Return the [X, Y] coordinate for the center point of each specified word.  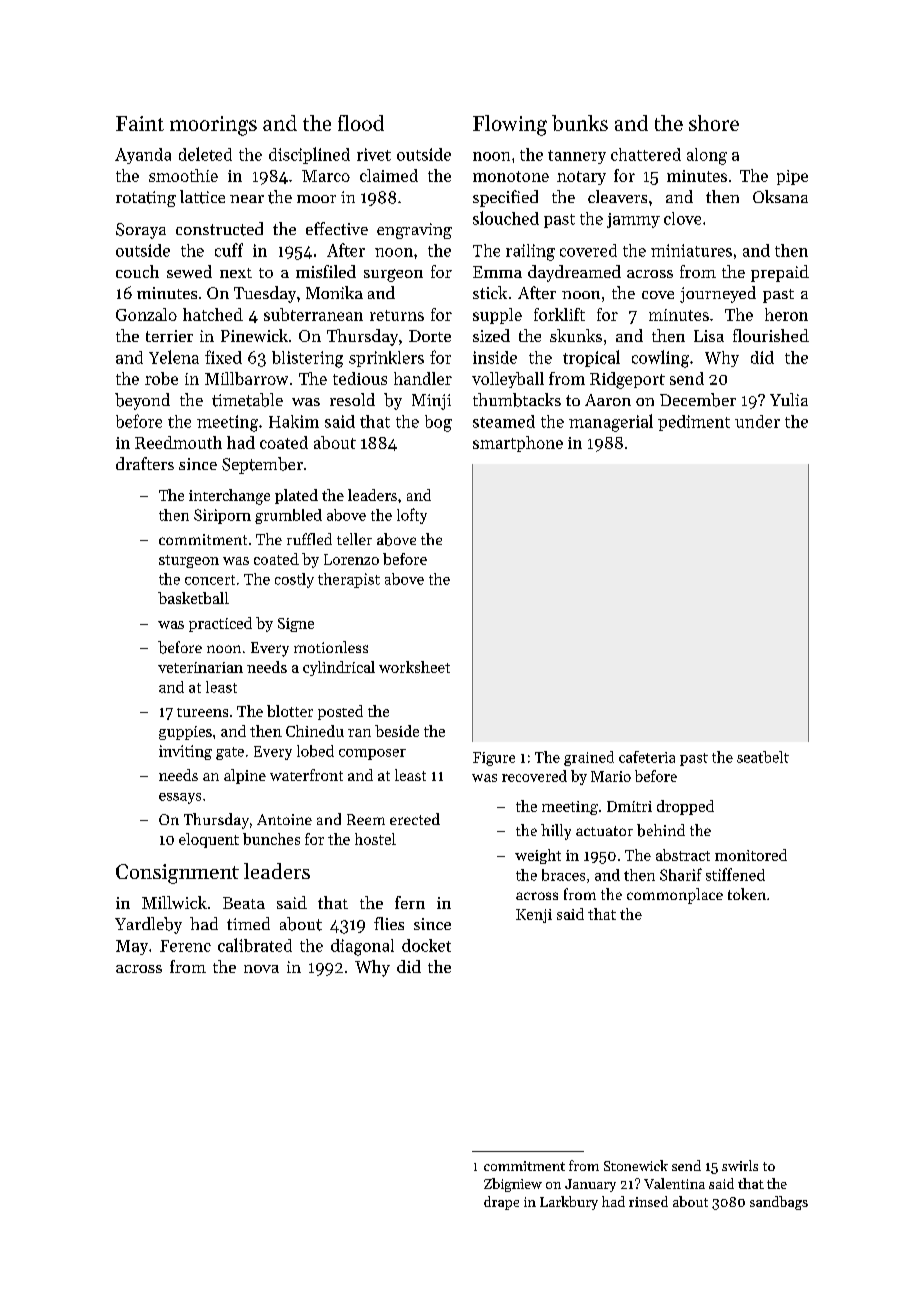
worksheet [414, 667]
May [132, 947]
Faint [140, 123]
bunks [580, 123]
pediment [694, 423]
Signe [296, 625]
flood [361, 123]
